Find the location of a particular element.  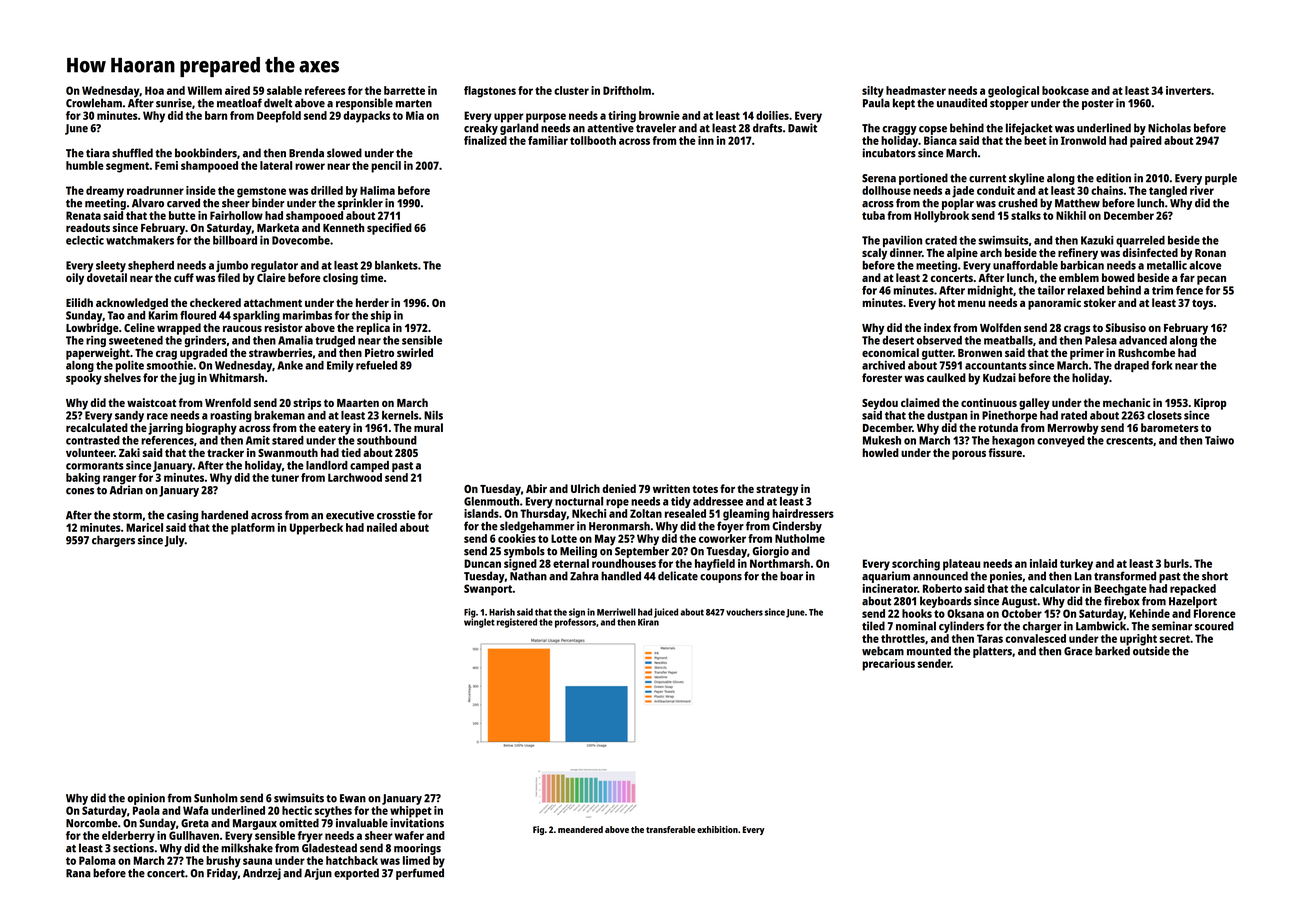

inverters is located at coordinates (1188, 90).
